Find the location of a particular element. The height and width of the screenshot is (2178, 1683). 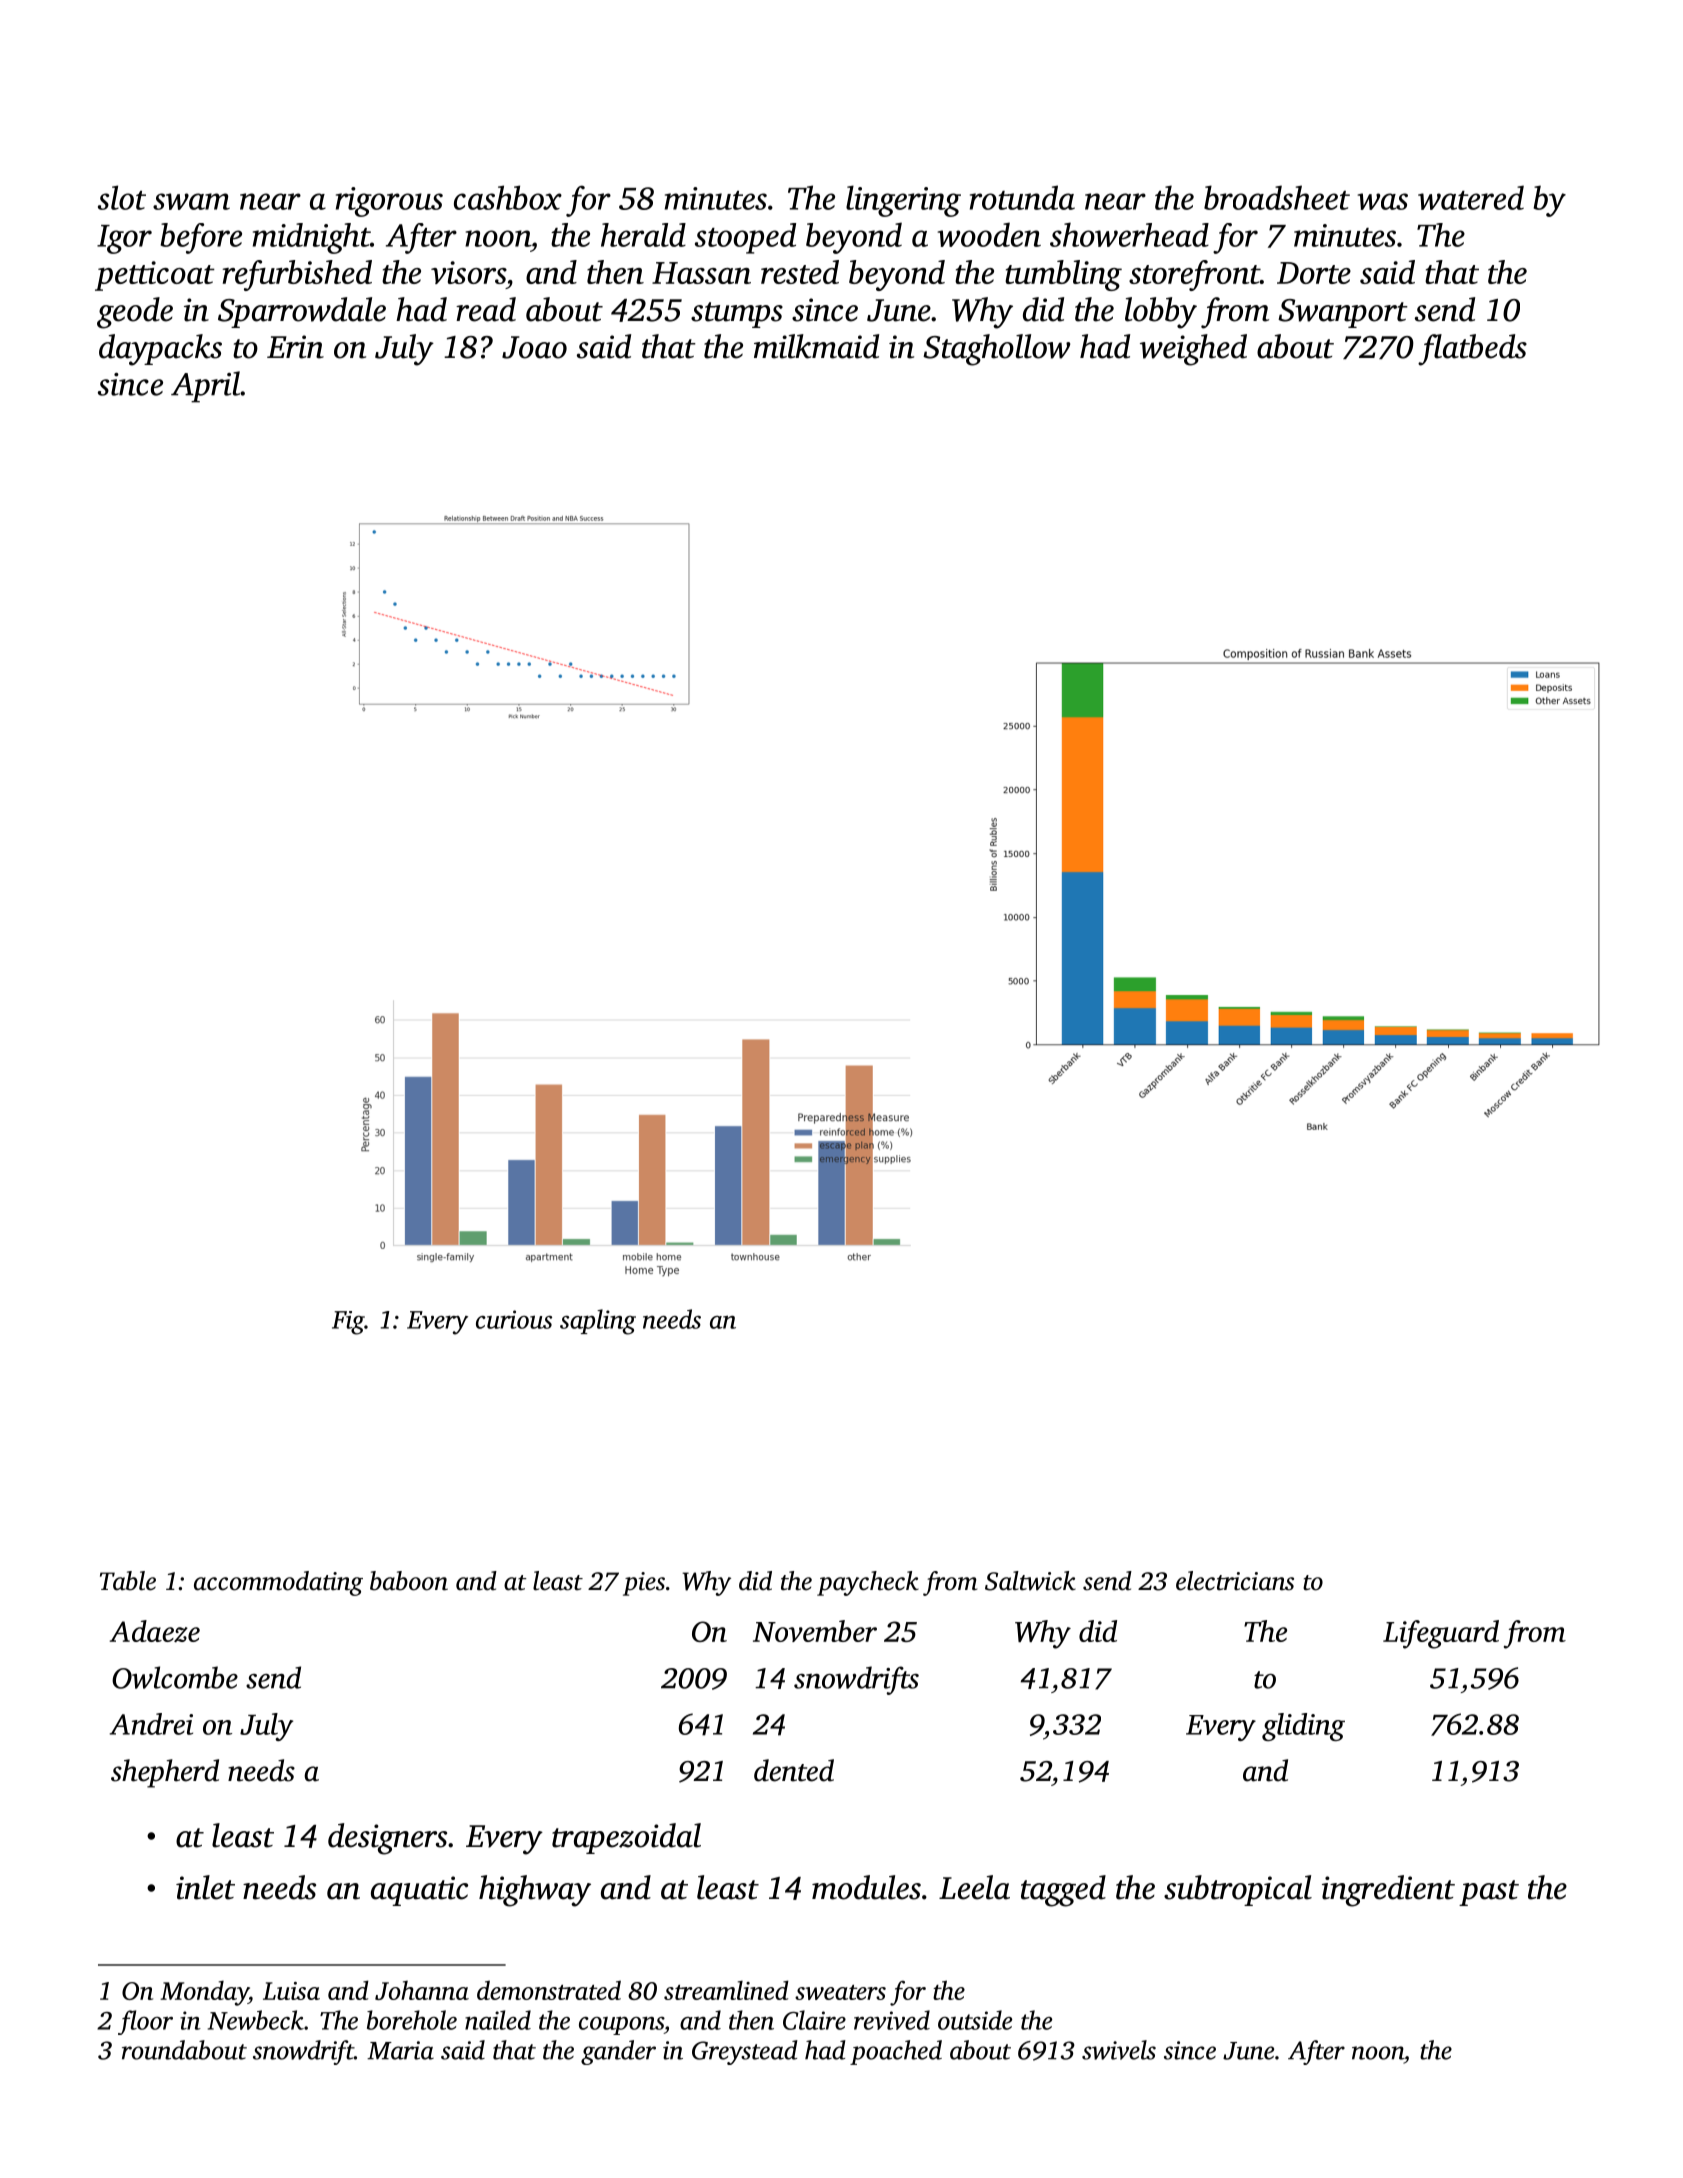

electricians is located at coordinates (1235, 1581).
